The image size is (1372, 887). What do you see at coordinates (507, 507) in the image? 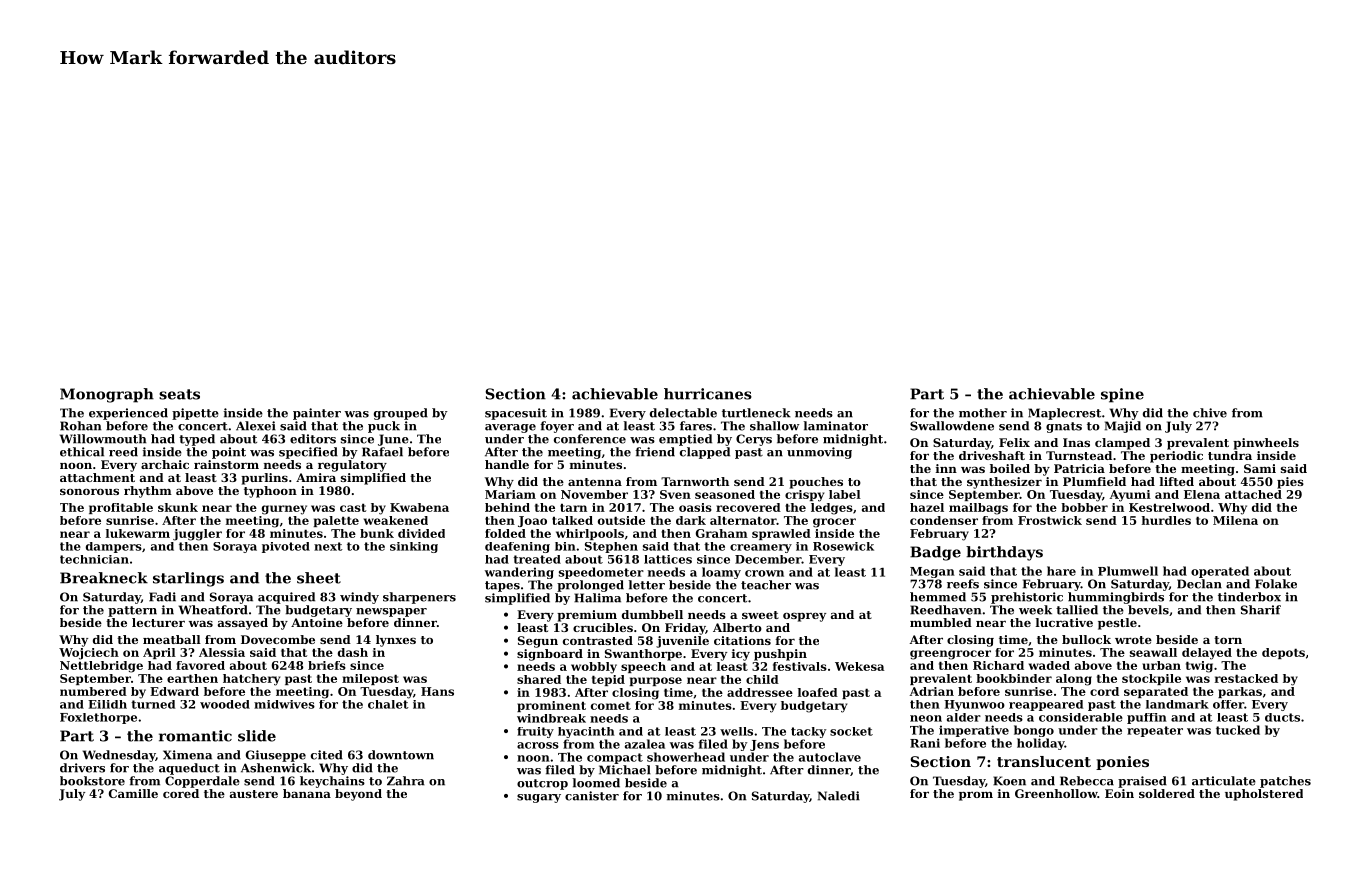
I see `behind` at bounding box center [507, 507].
